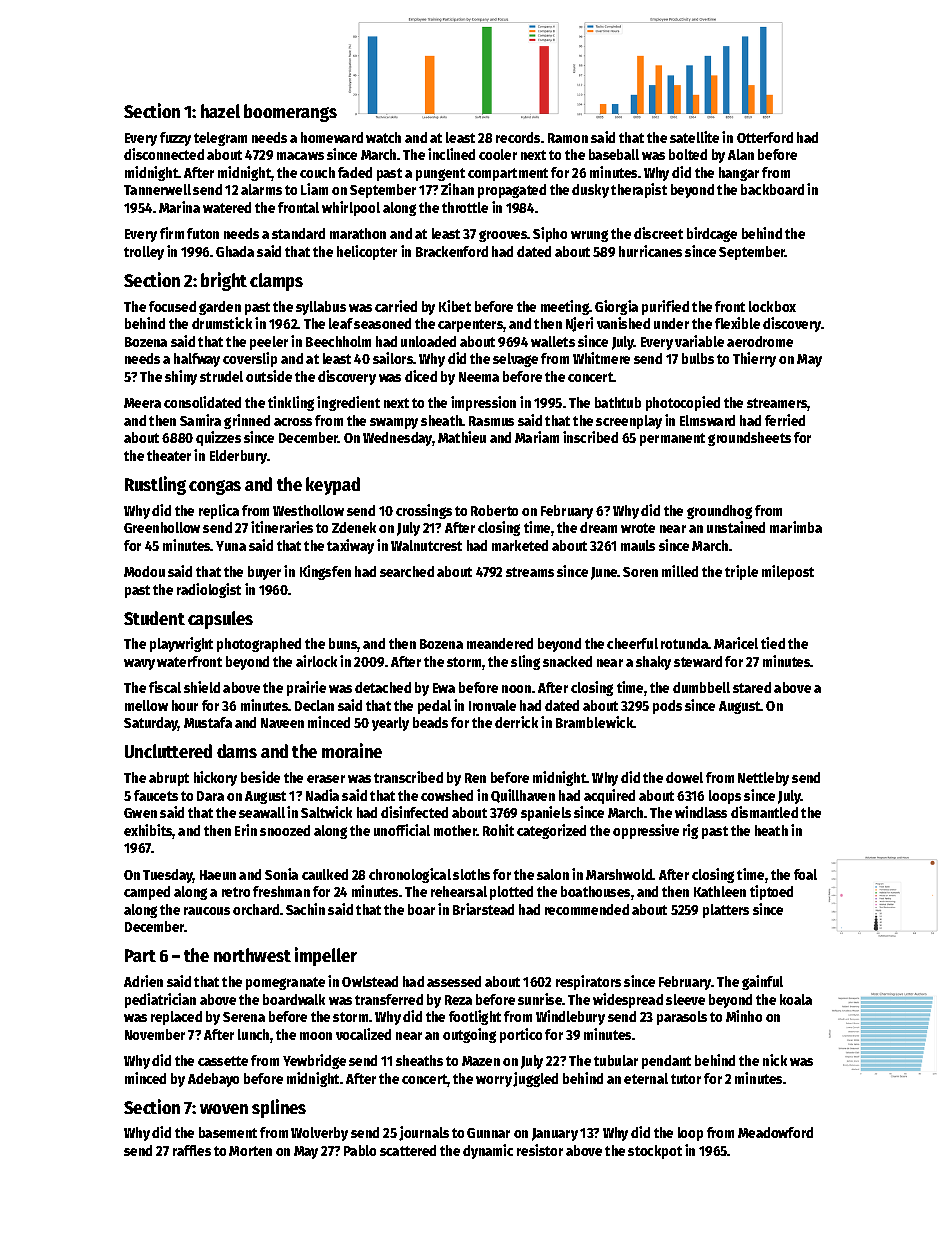  What do you see at coordinates (785, 420) in the image?
I see `ferried` at bounding box center [785, 420].
